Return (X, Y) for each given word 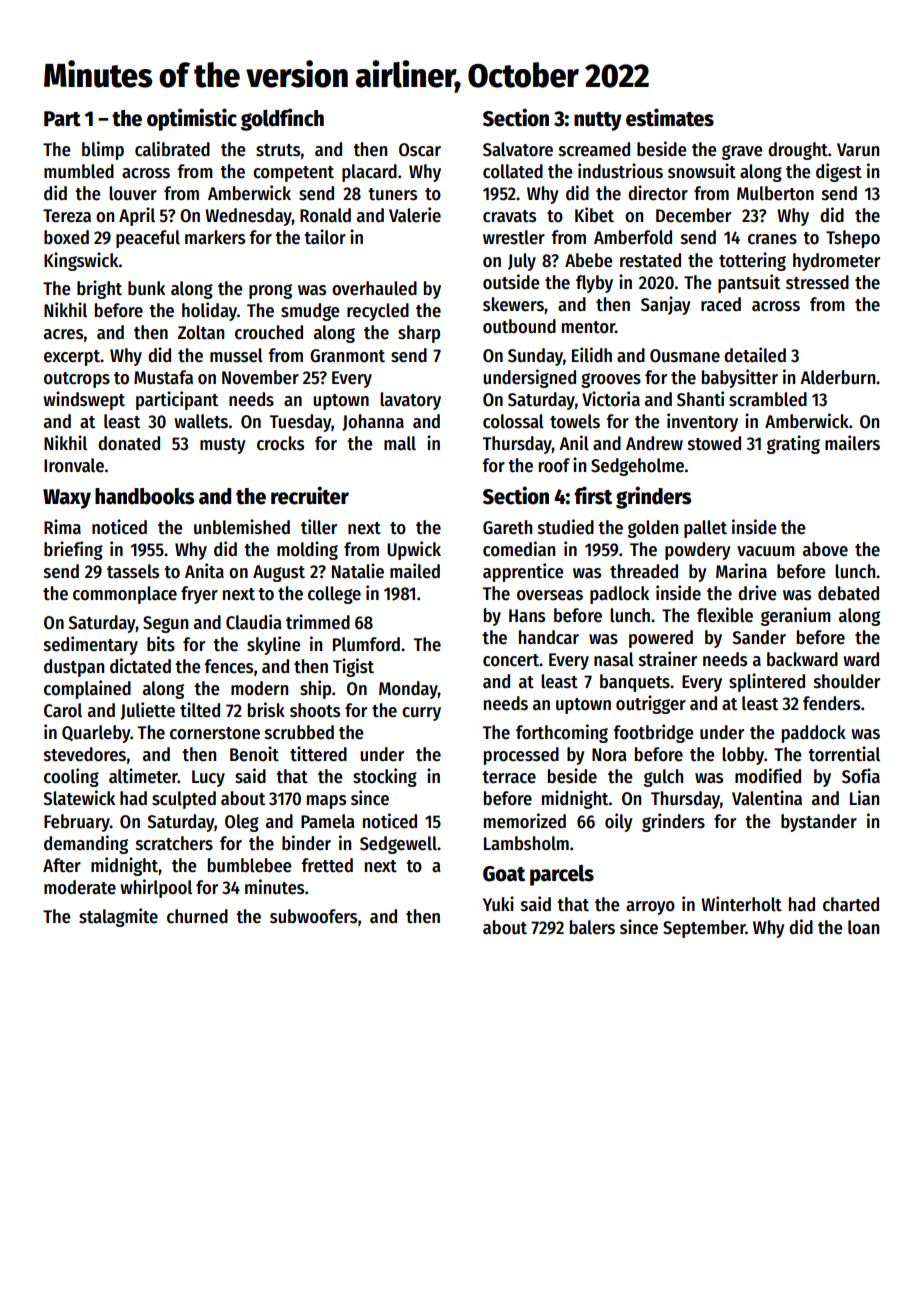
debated (848, 593)
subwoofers (313, 916)
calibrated (172, 149)
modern (259, 688)
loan (863, 927)
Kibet (594, 215)
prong (270, 291)
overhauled (374, 288)
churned (197, 916)
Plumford (366, 644)
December (693, 215)
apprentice (523, 572)
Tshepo (853, 239)
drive (757, 593)
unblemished (242, 527)
